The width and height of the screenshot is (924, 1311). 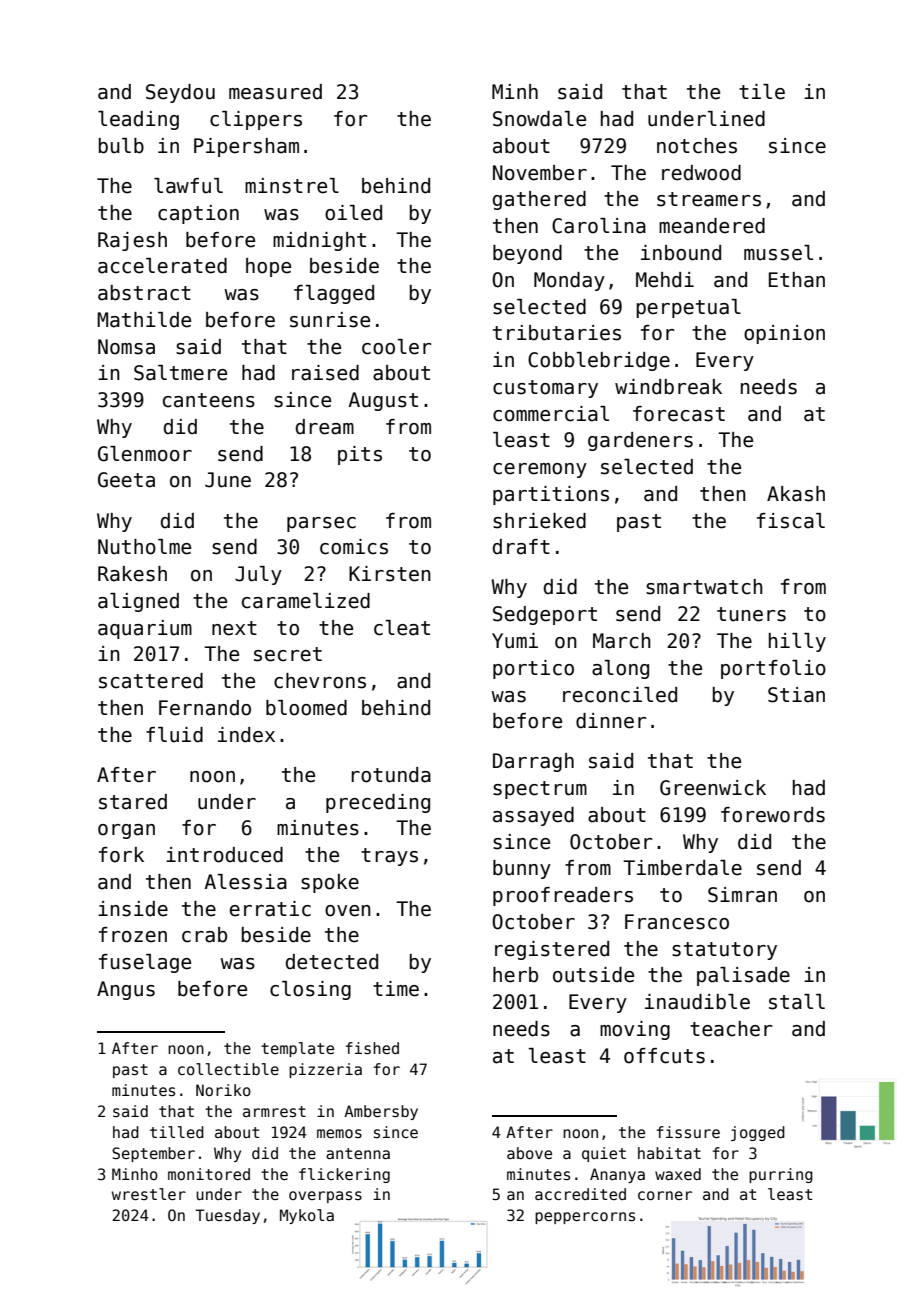 I want to click on Mykola, so click(x=307, y=1216).
